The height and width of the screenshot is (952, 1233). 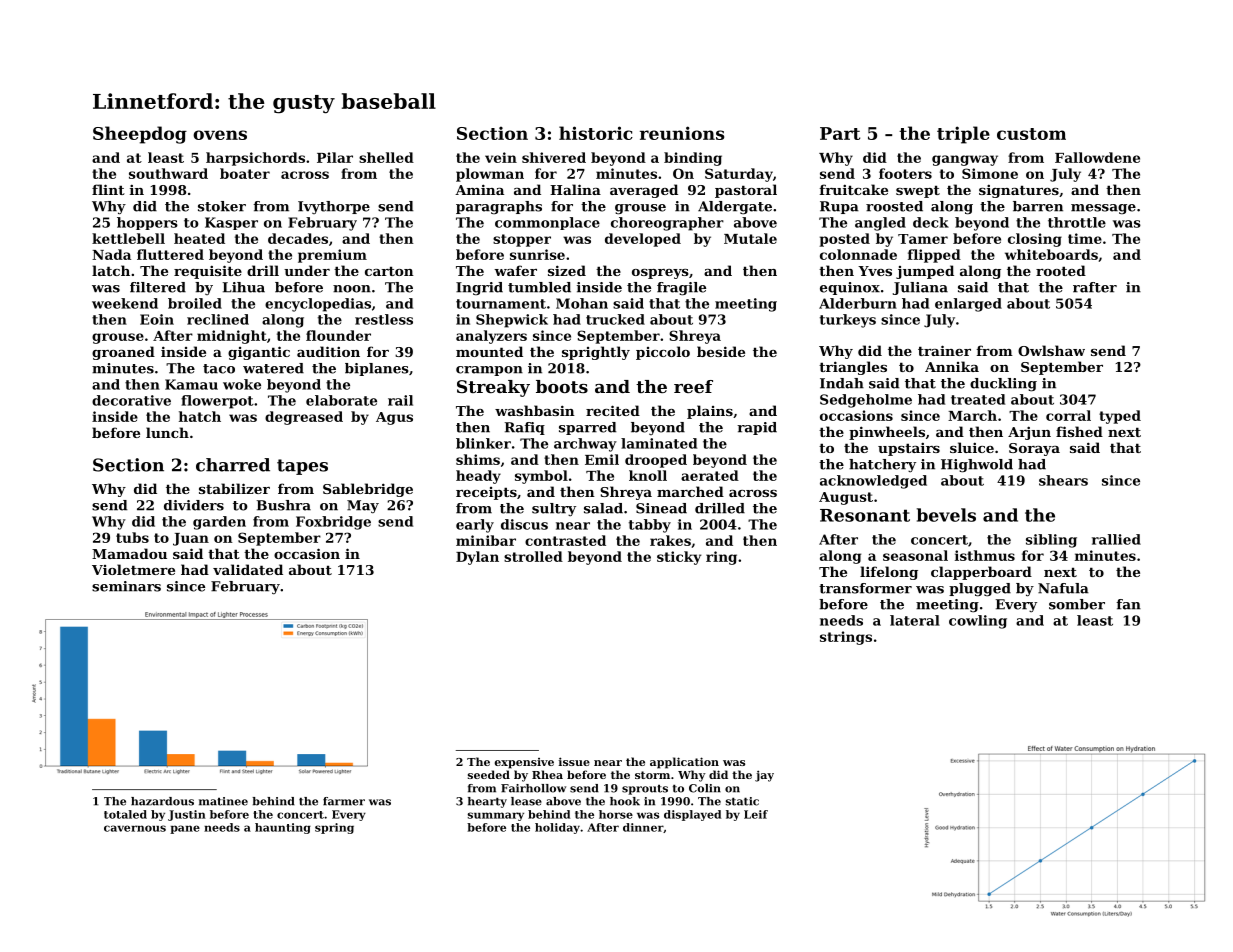 I want to click on ovens, so click(x=220, y=135).
